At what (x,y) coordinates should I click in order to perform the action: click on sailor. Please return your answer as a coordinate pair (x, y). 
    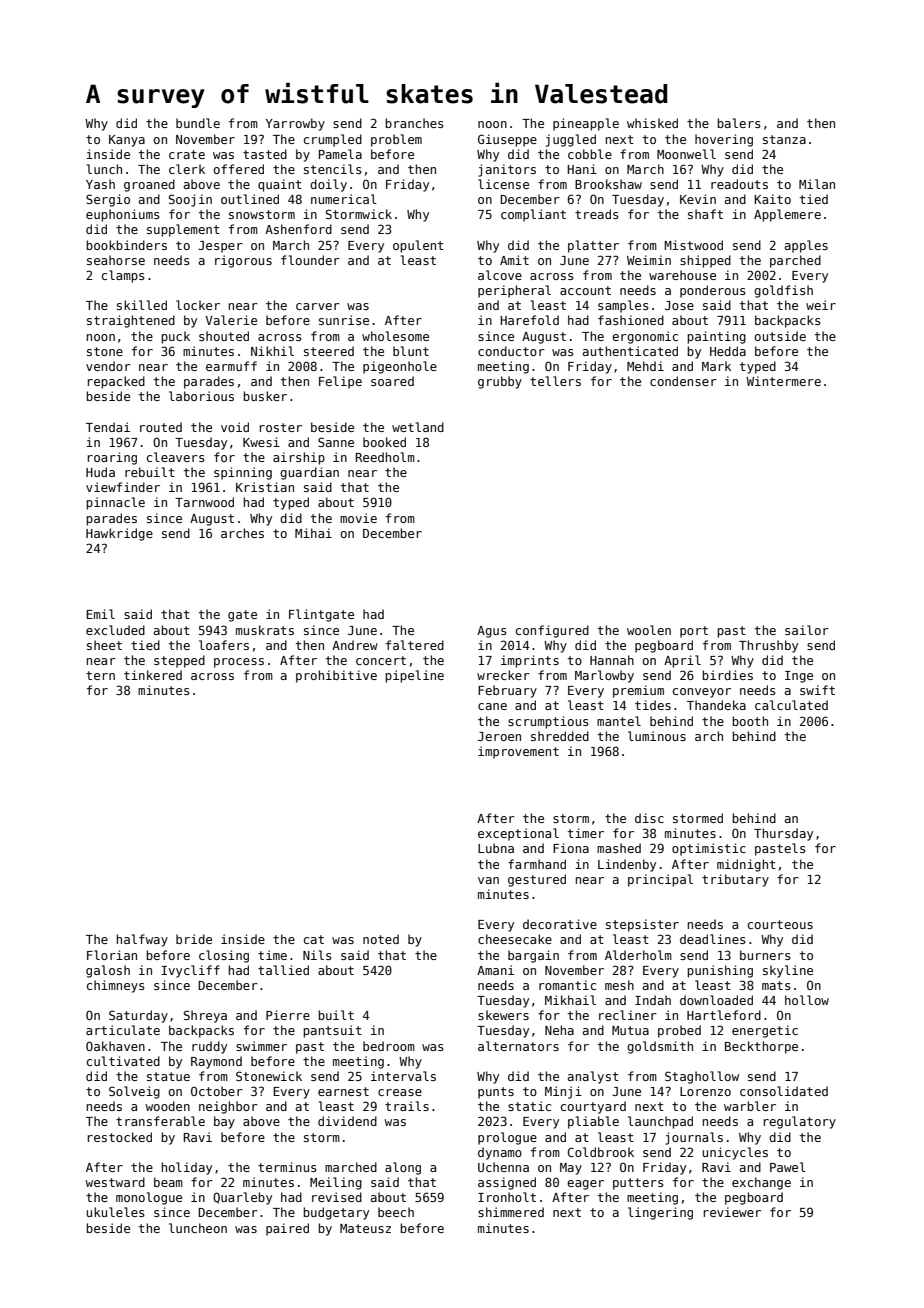
    Looking at the image, I should click on (807, 630).
